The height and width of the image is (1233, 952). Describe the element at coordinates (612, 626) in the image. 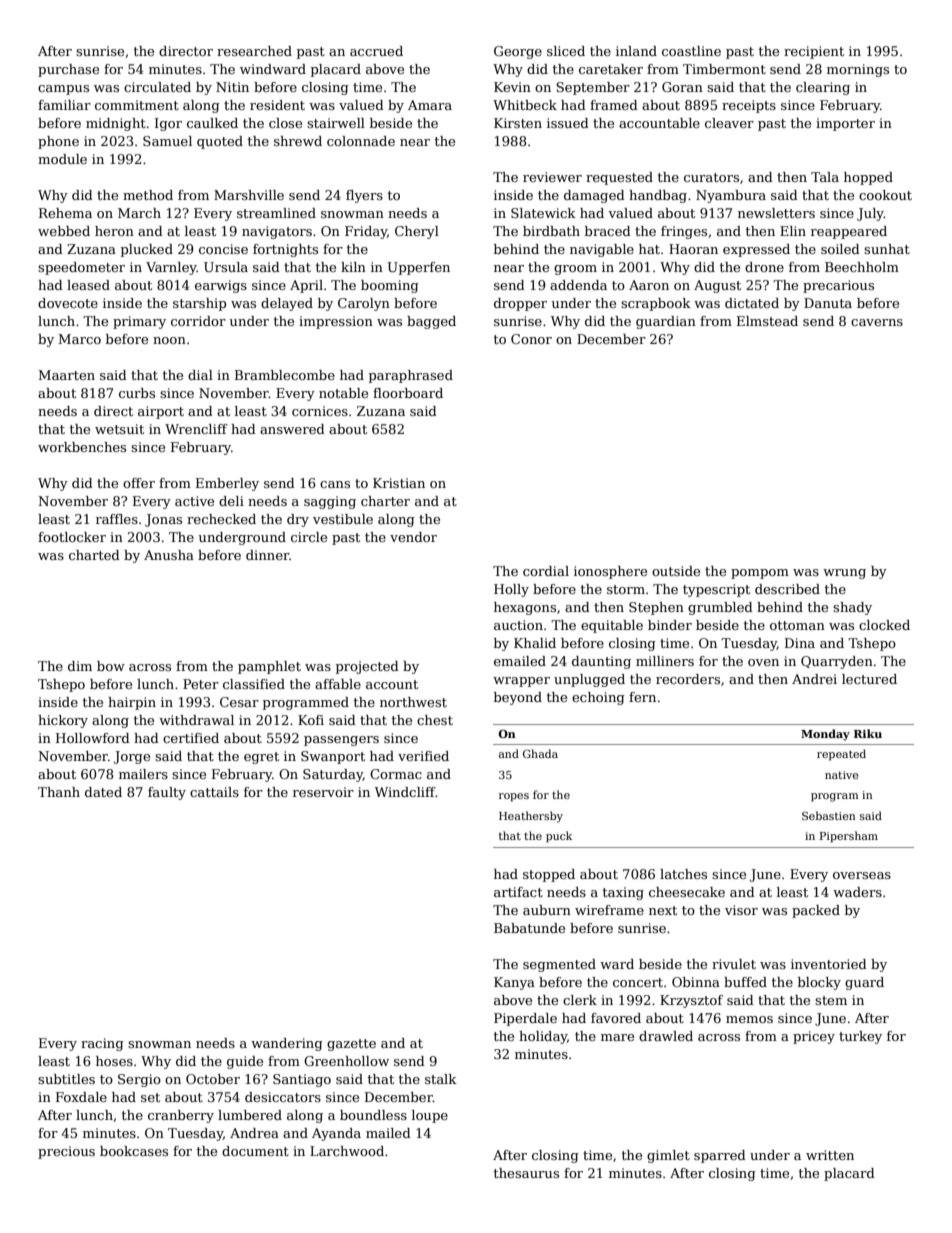

I see `equitable` at that location.
